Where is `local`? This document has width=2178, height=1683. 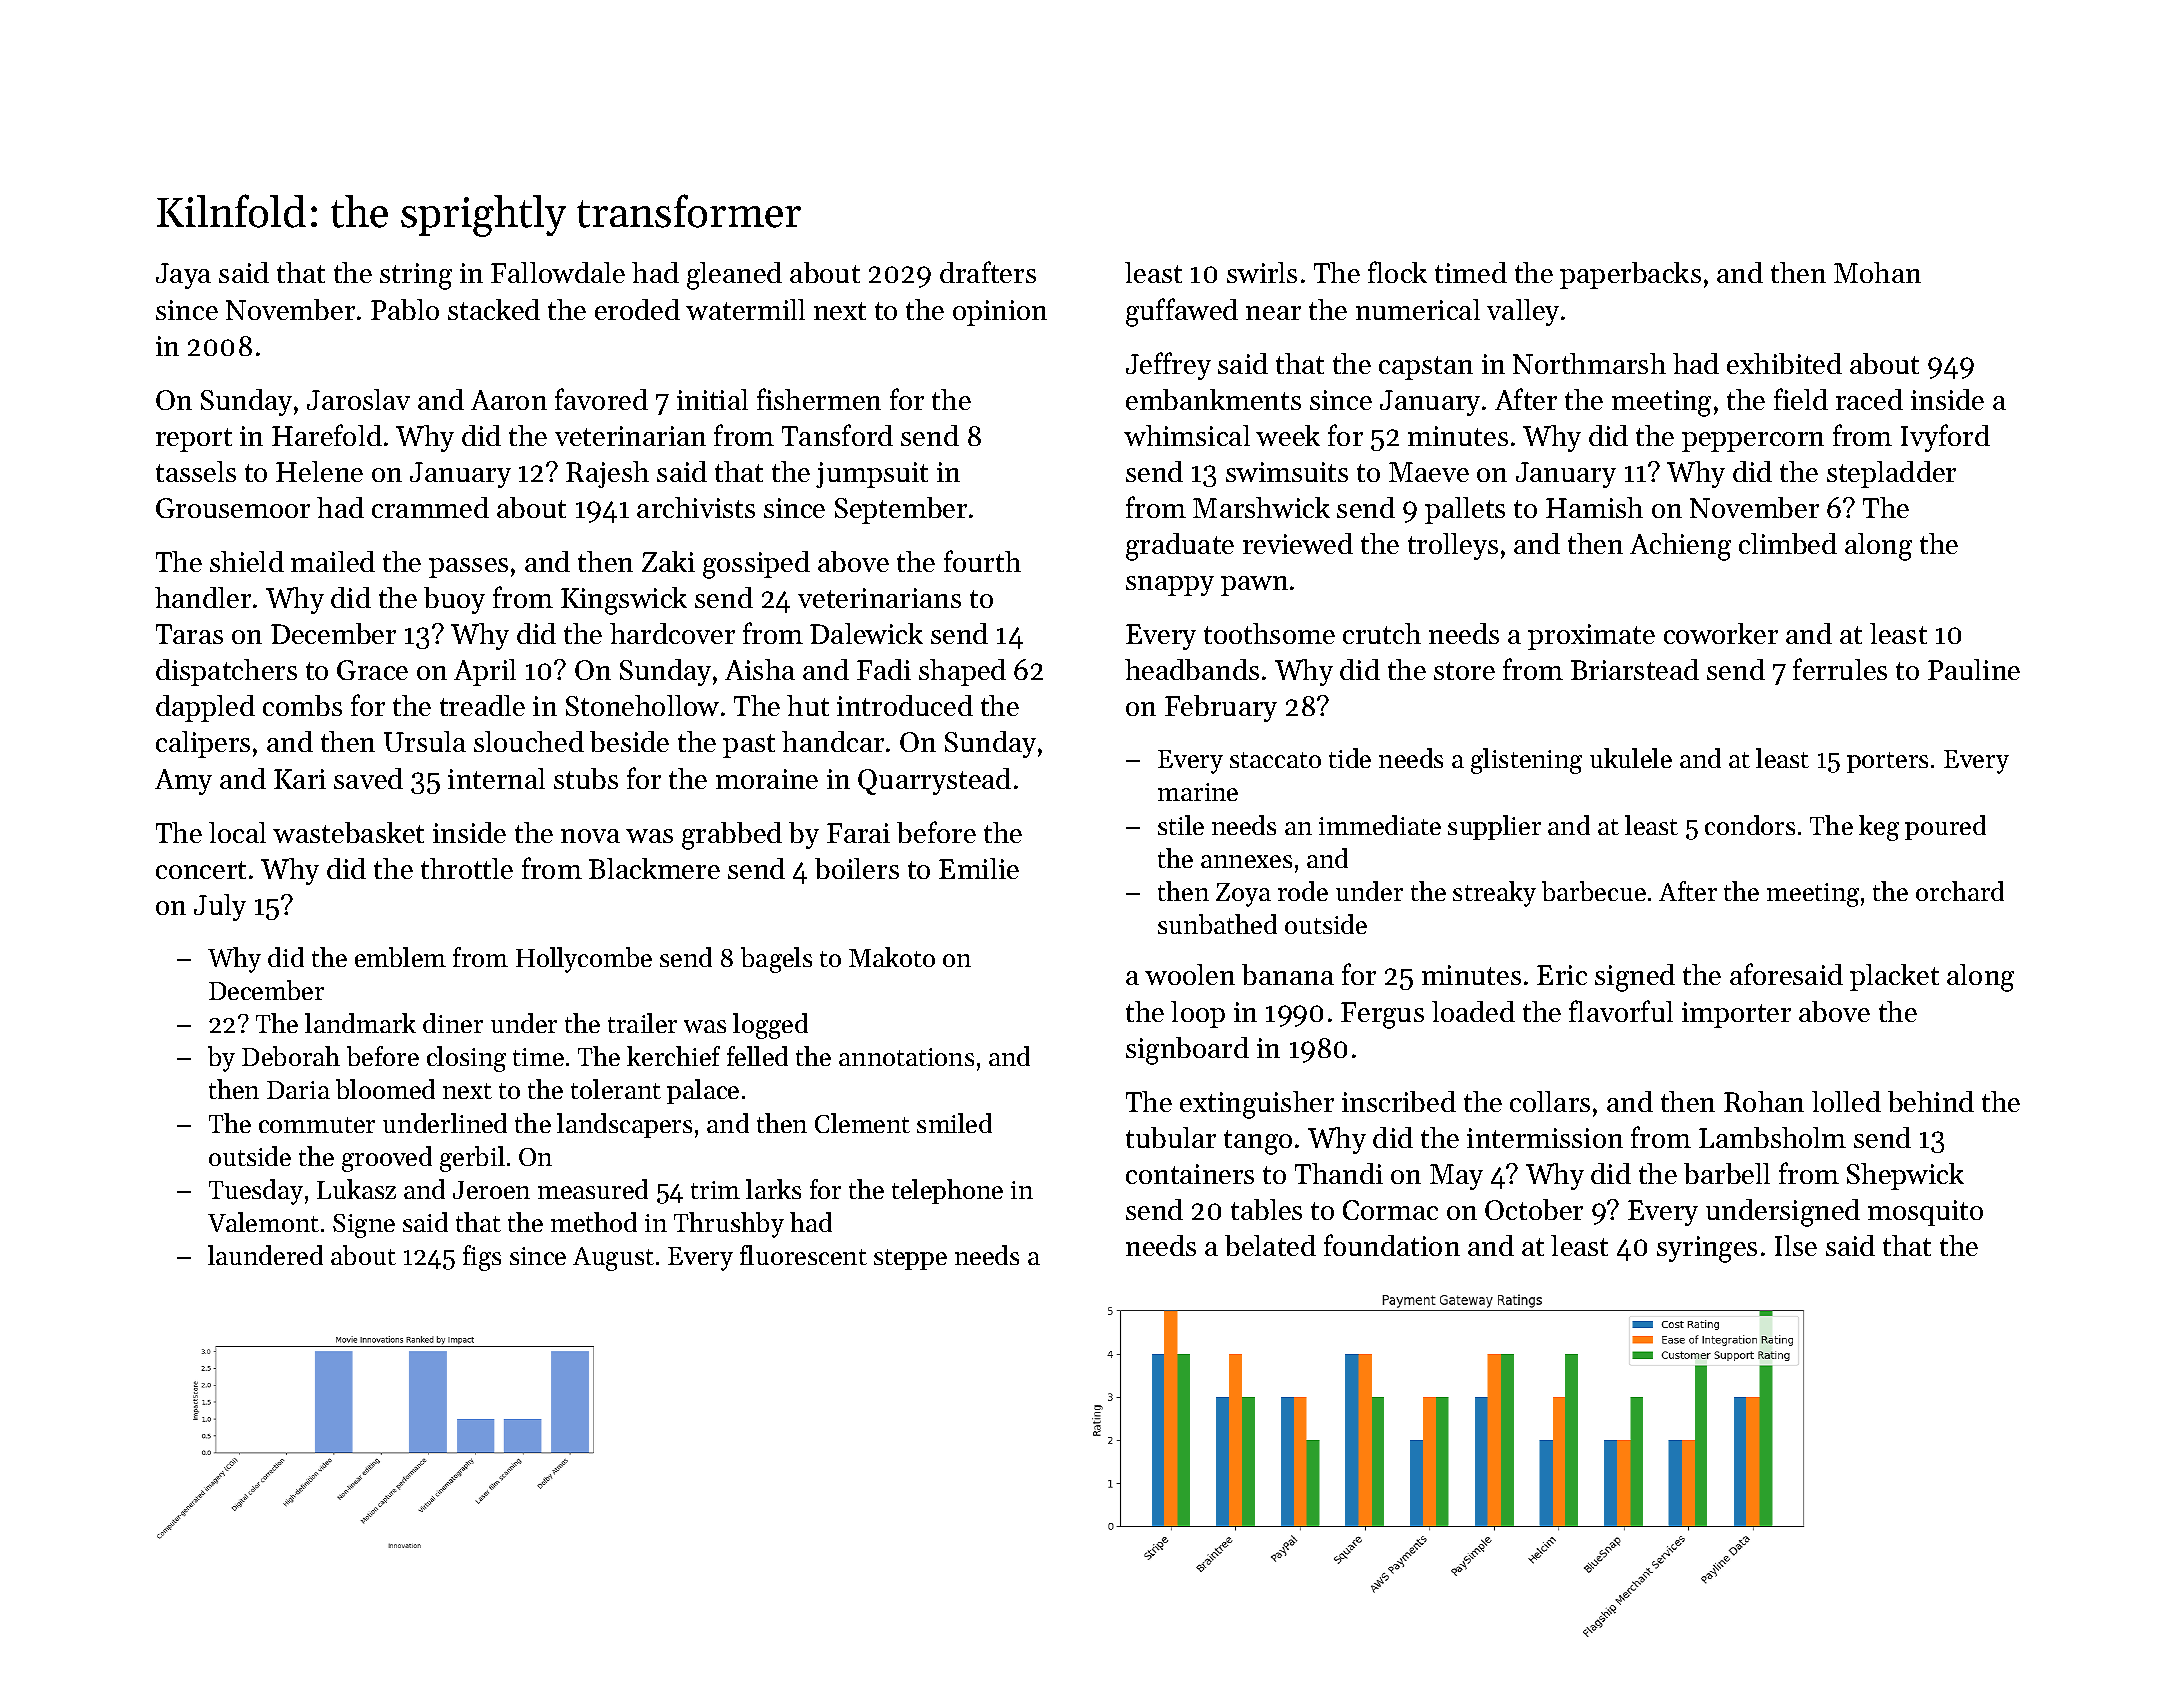
local is located at coordinates (237, 832).
